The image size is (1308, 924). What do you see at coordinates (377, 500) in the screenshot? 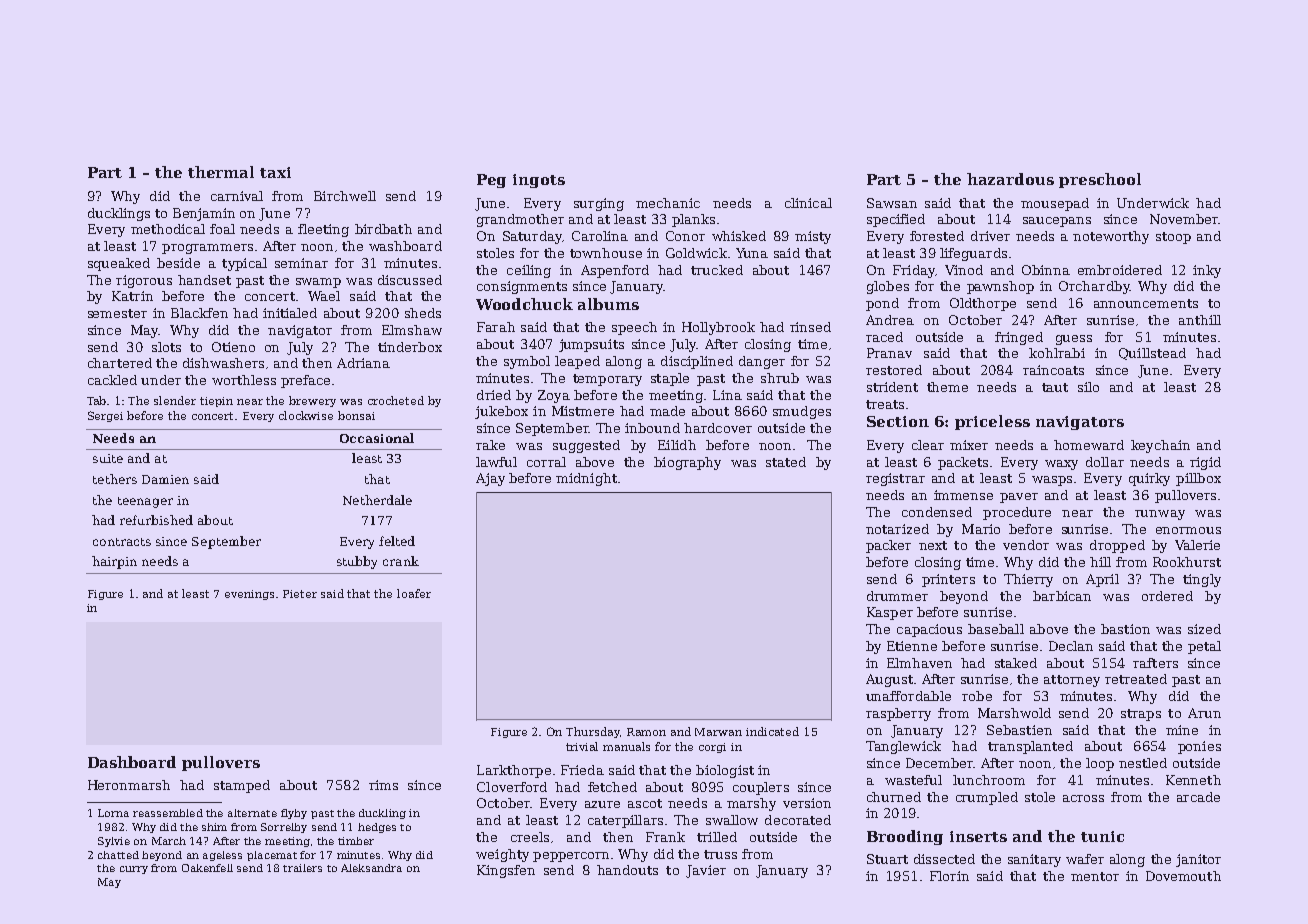
I see `Netherdale` at bounding box center [377, 500].
